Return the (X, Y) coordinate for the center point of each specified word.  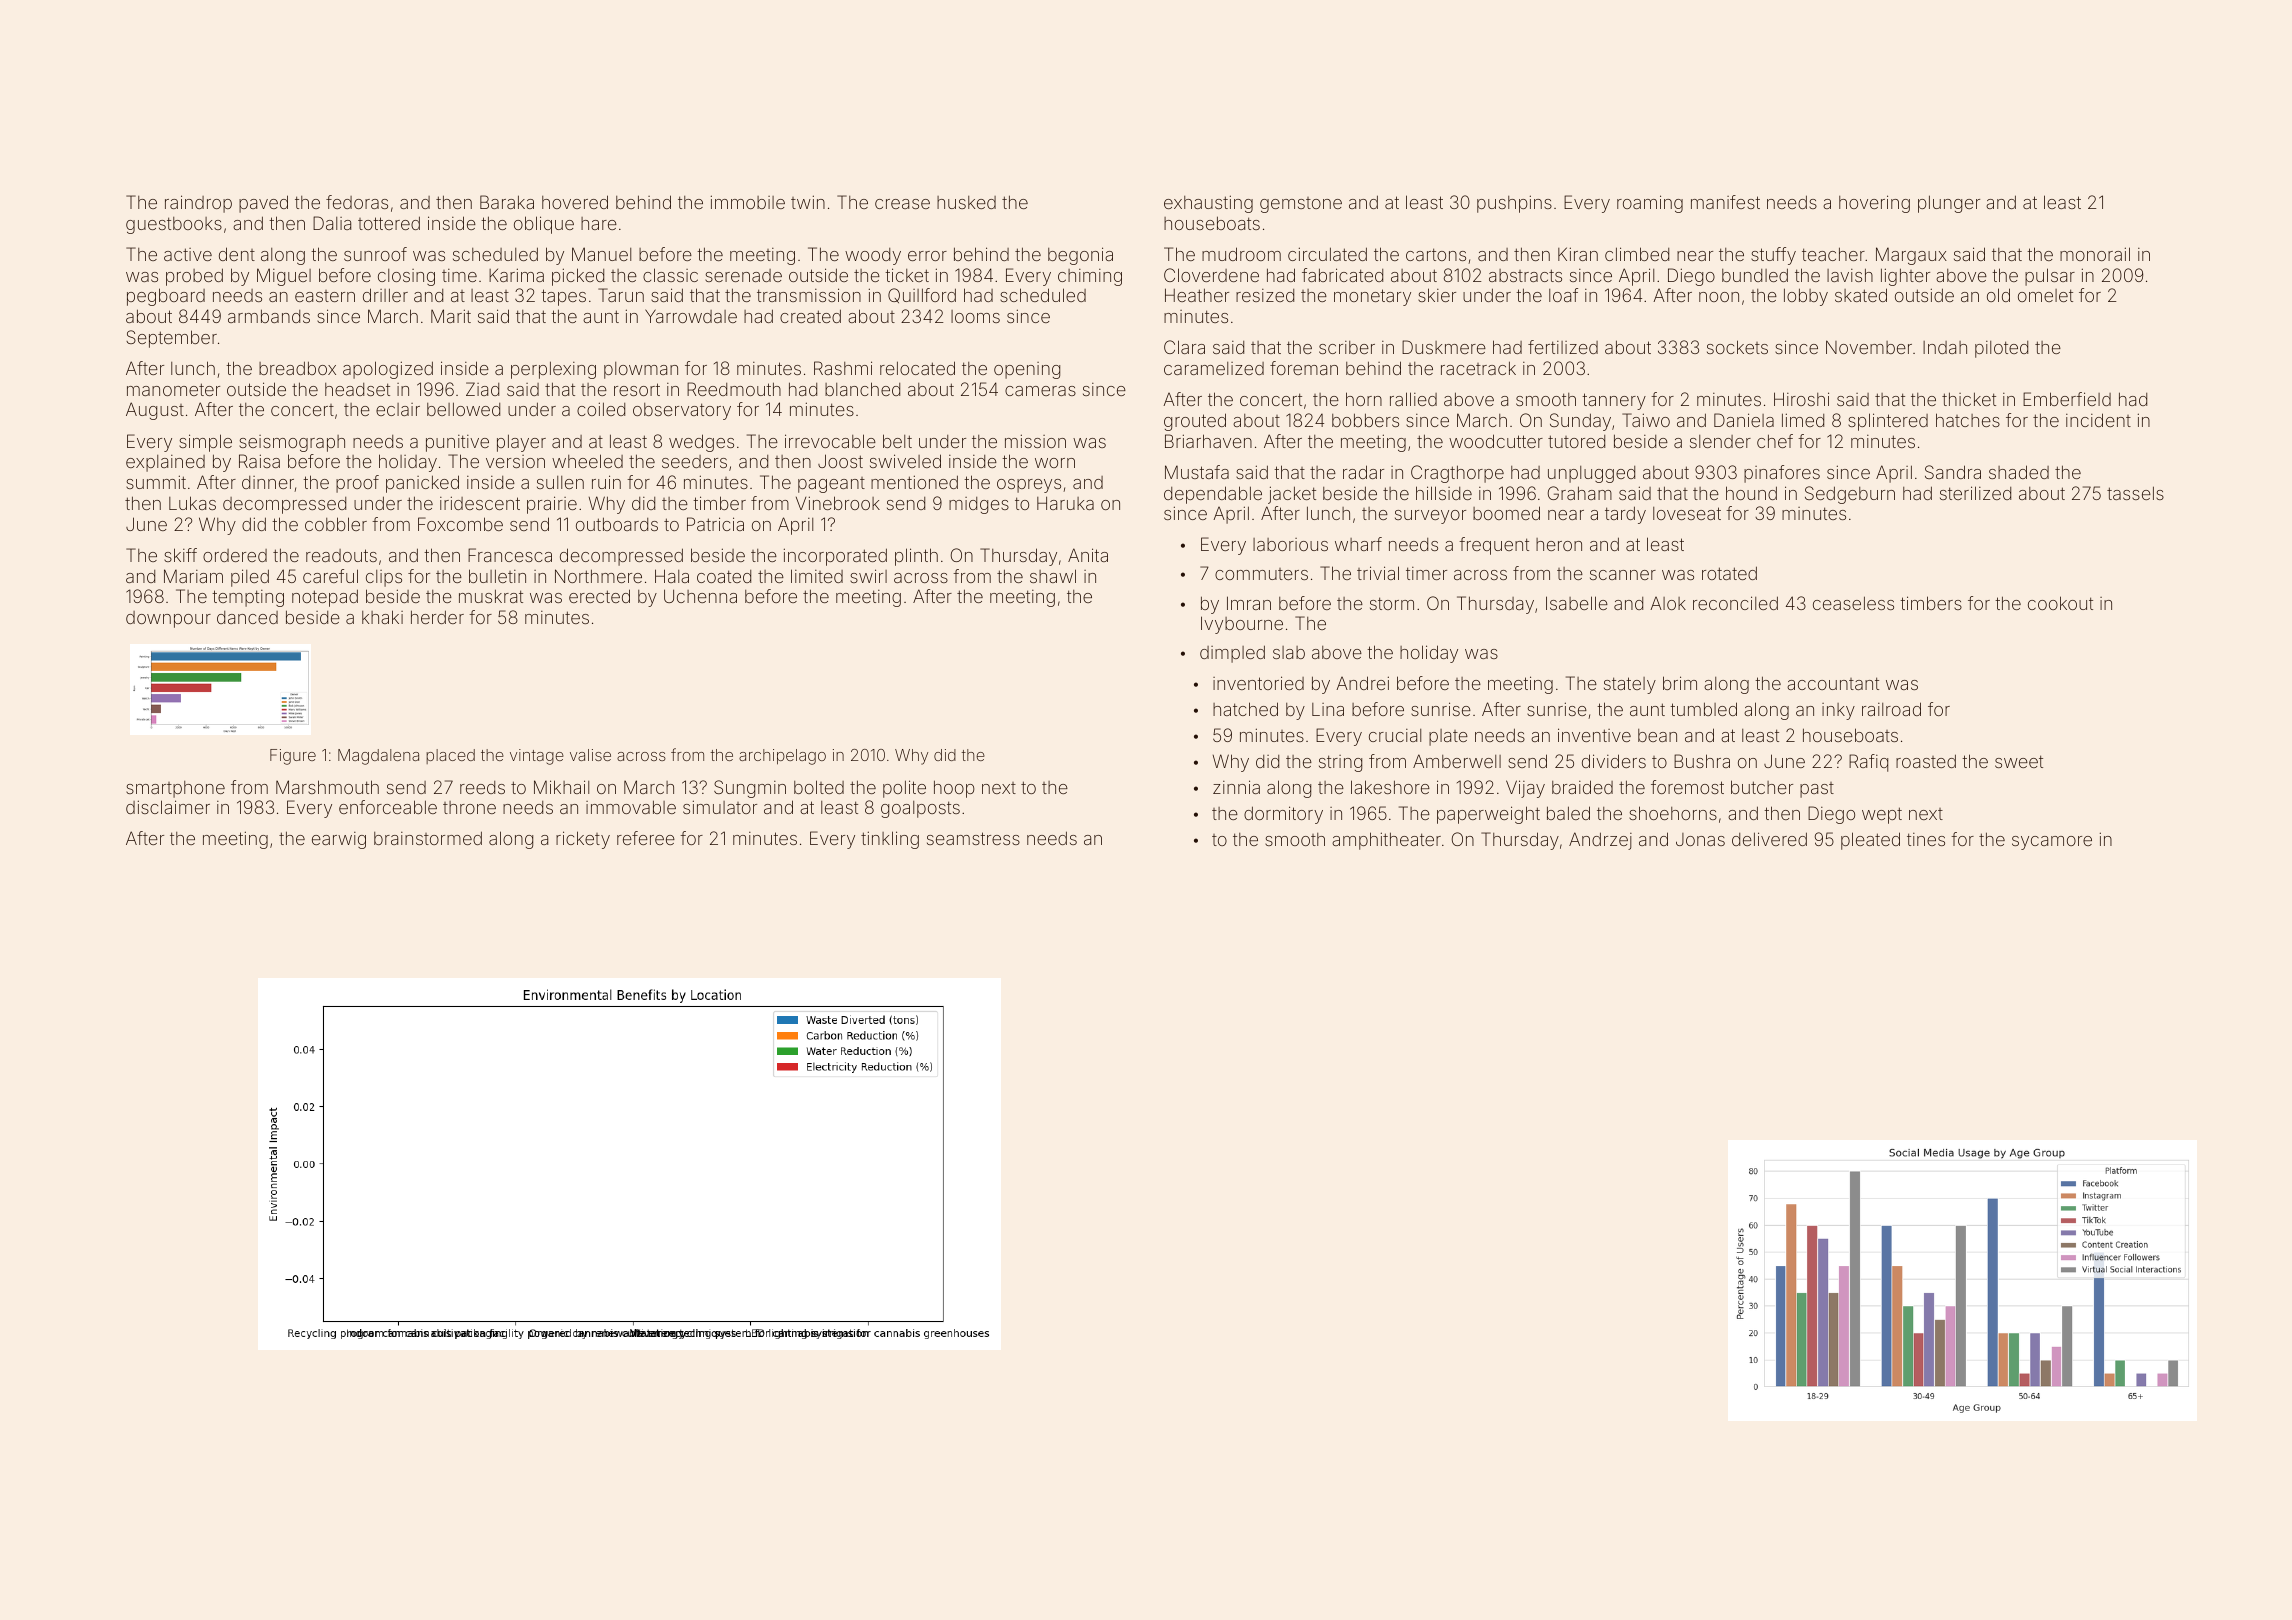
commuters (1261, 574)
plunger (1949, 204)
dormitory (1283, 815)
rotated (1729, 573)
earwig (339, 840)
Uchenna (700, 596)
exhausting (1208, 204)
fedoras (357, 202)
